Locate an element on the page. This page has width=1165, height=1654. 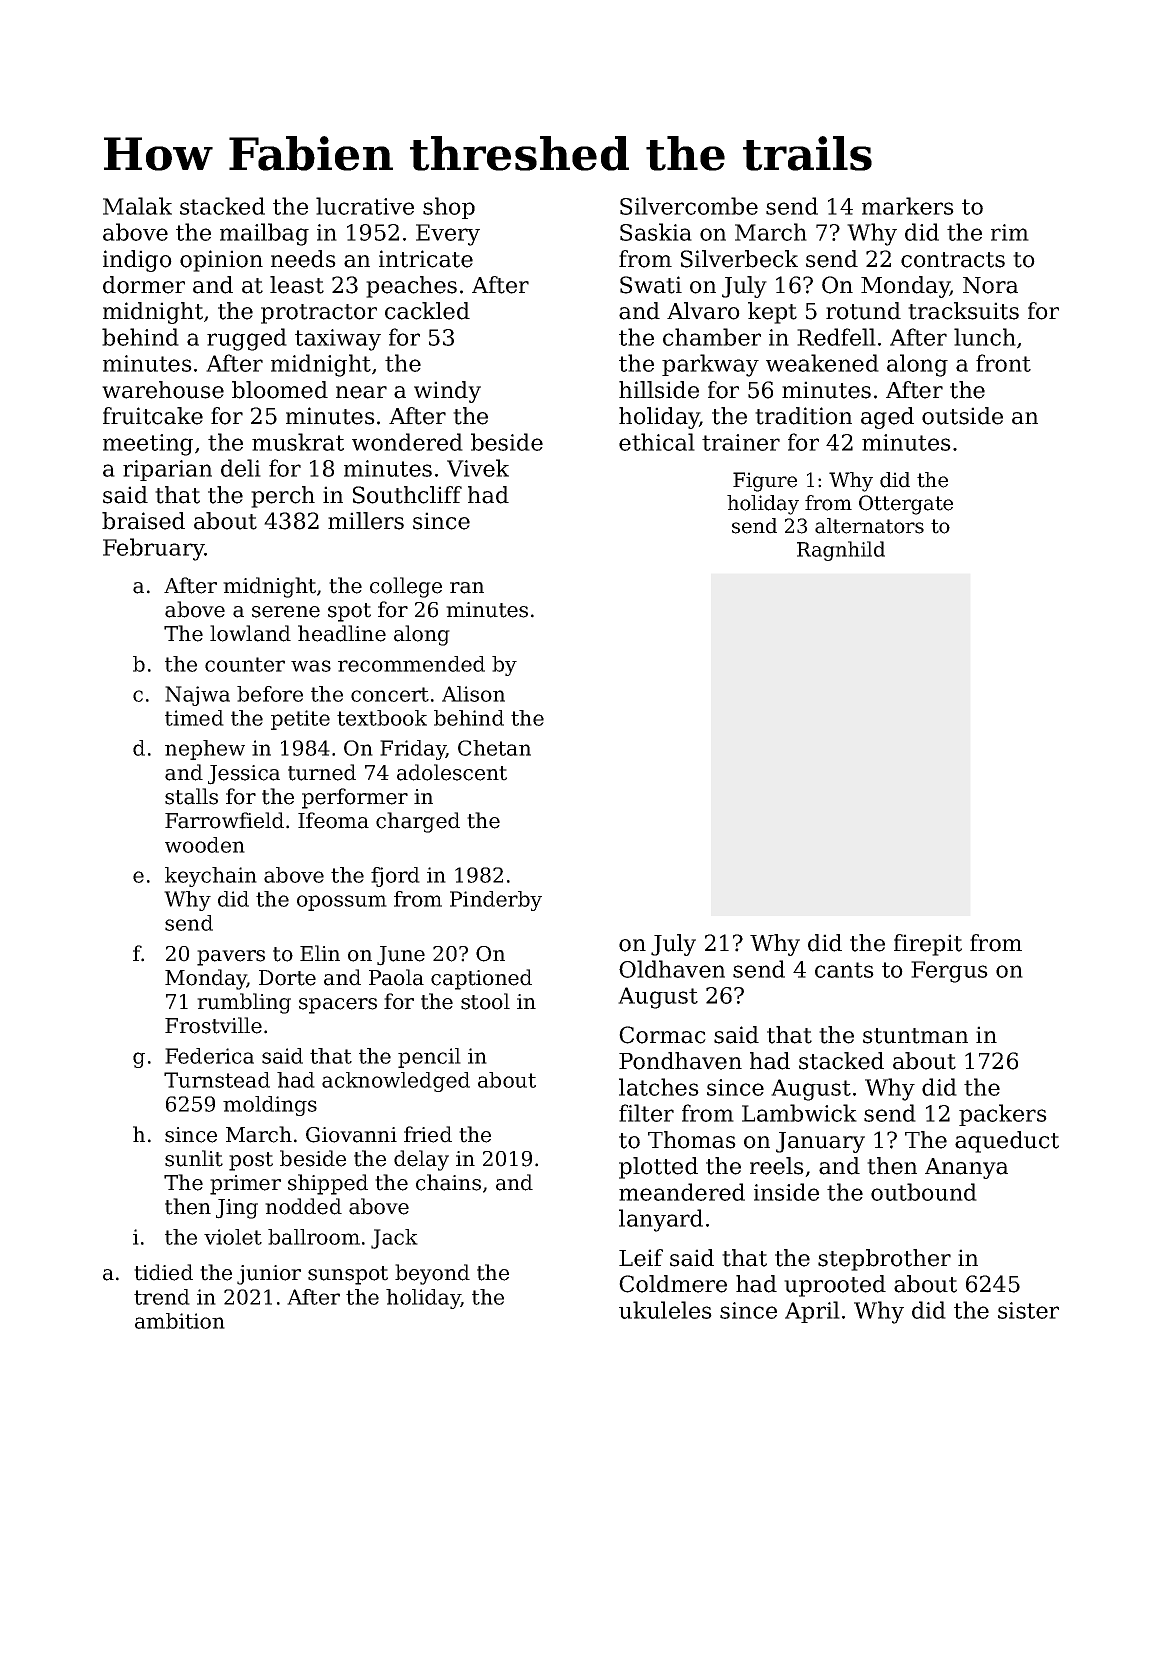
keychain is located at coordinates (211, 877).
